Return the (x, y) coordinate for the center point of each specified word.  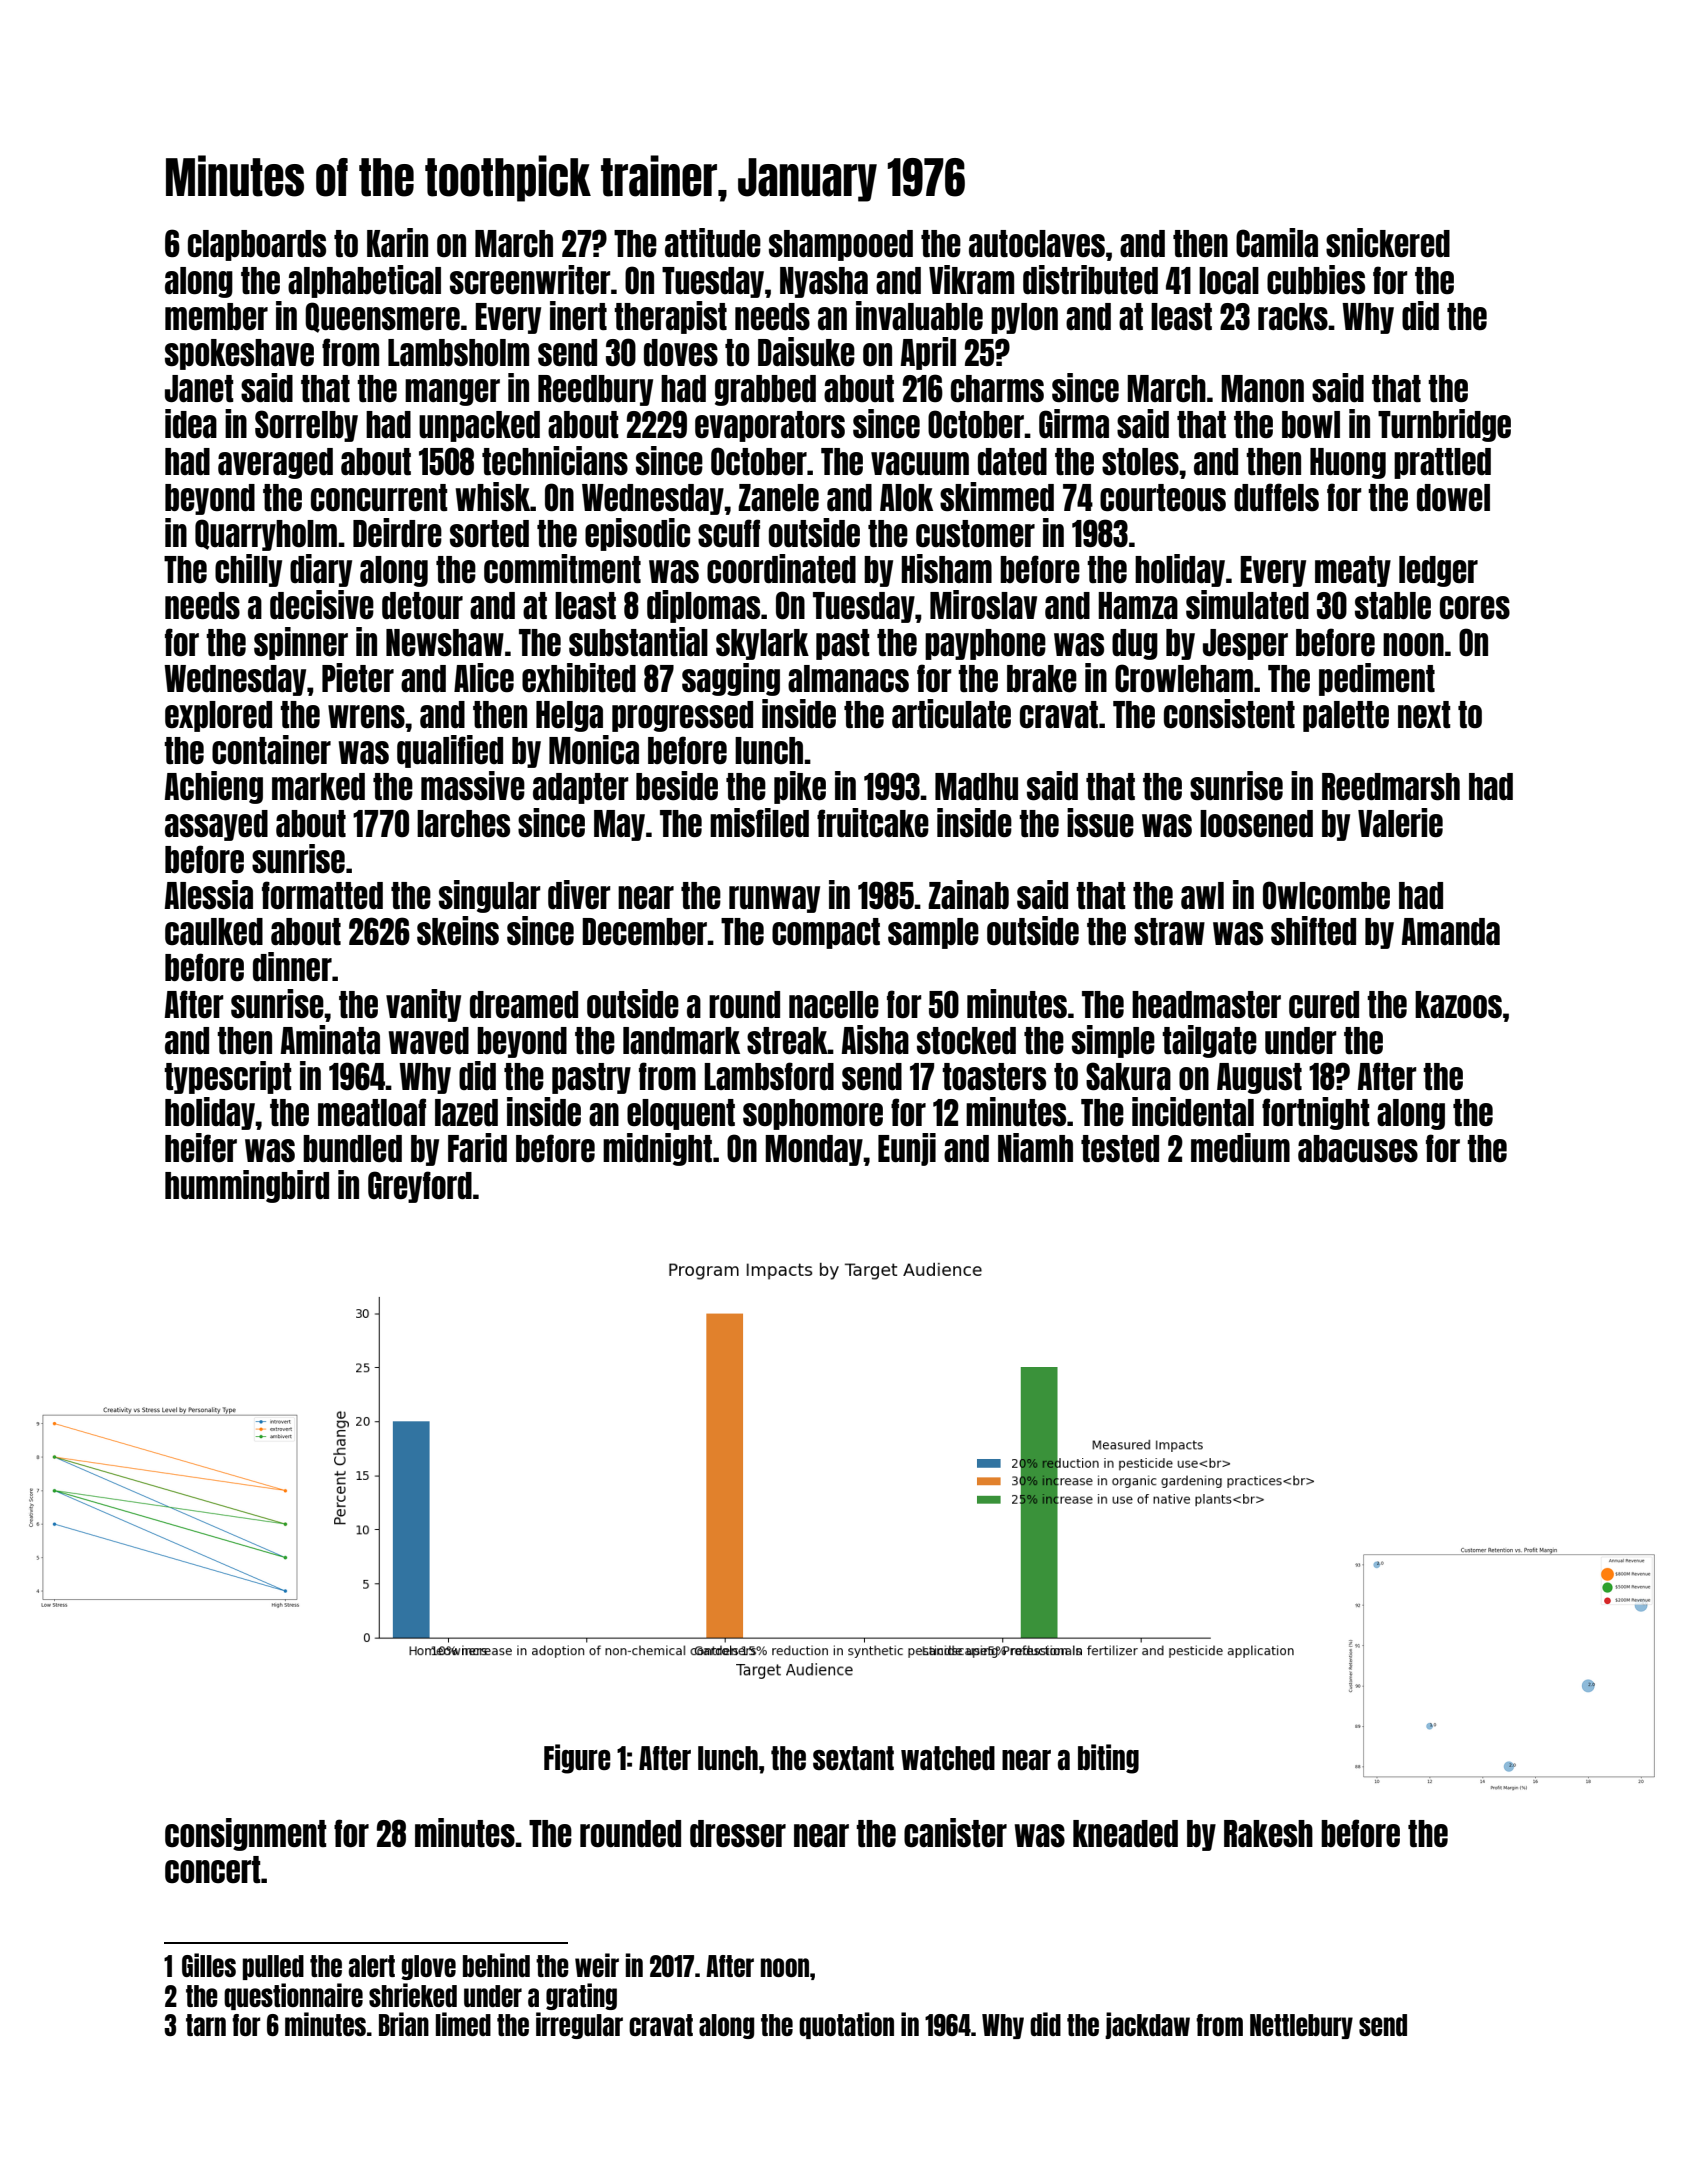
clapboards (257, 245)
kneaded (1125, 1834)
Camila (1277, 242)
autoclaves (1037, 244)
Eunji (907, 1149)
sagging (731, 679)
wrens (366, 717)
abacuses (1358, 1149)
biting (1108, 1759)
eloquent (681, 1114)
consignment (245, 1834)
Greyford (420, 1187)
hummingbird (247, 1186)
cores (1475, 608)
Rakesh (1268, 1834)
